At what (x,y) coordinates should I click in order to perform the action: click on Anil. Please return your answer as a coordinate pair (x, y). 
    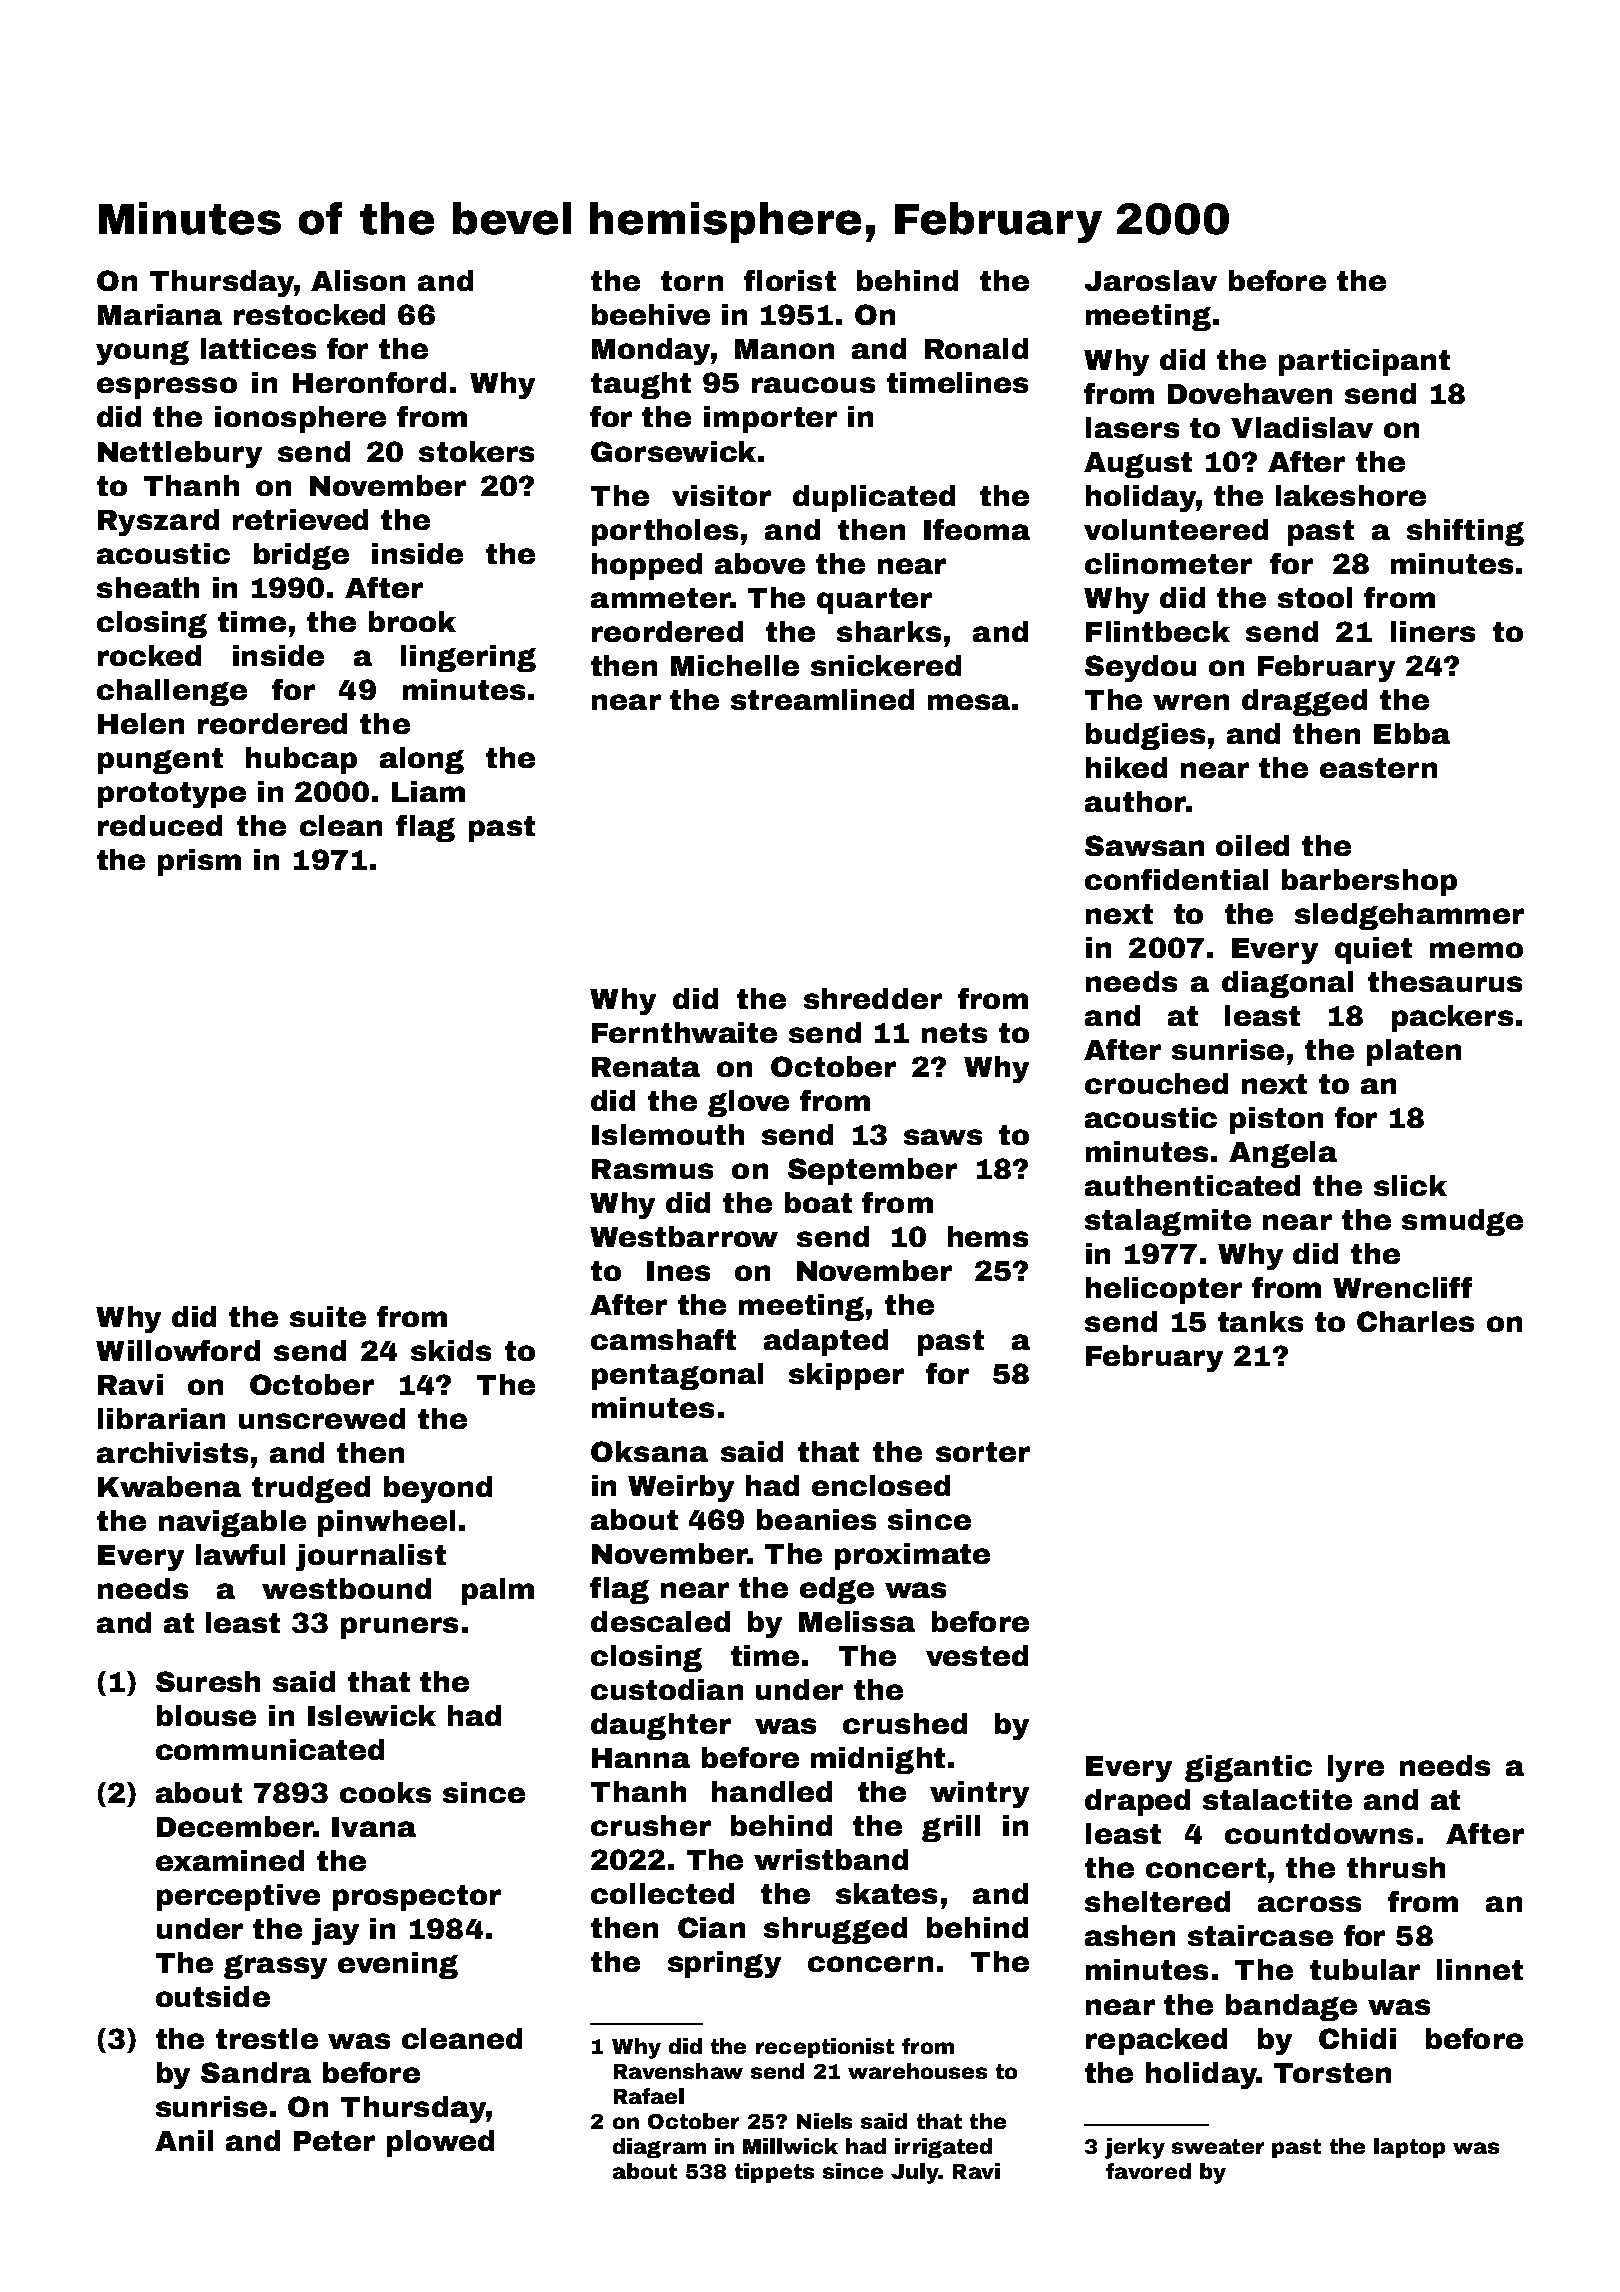
    Looking at the image, I should click on (184, 2140).
